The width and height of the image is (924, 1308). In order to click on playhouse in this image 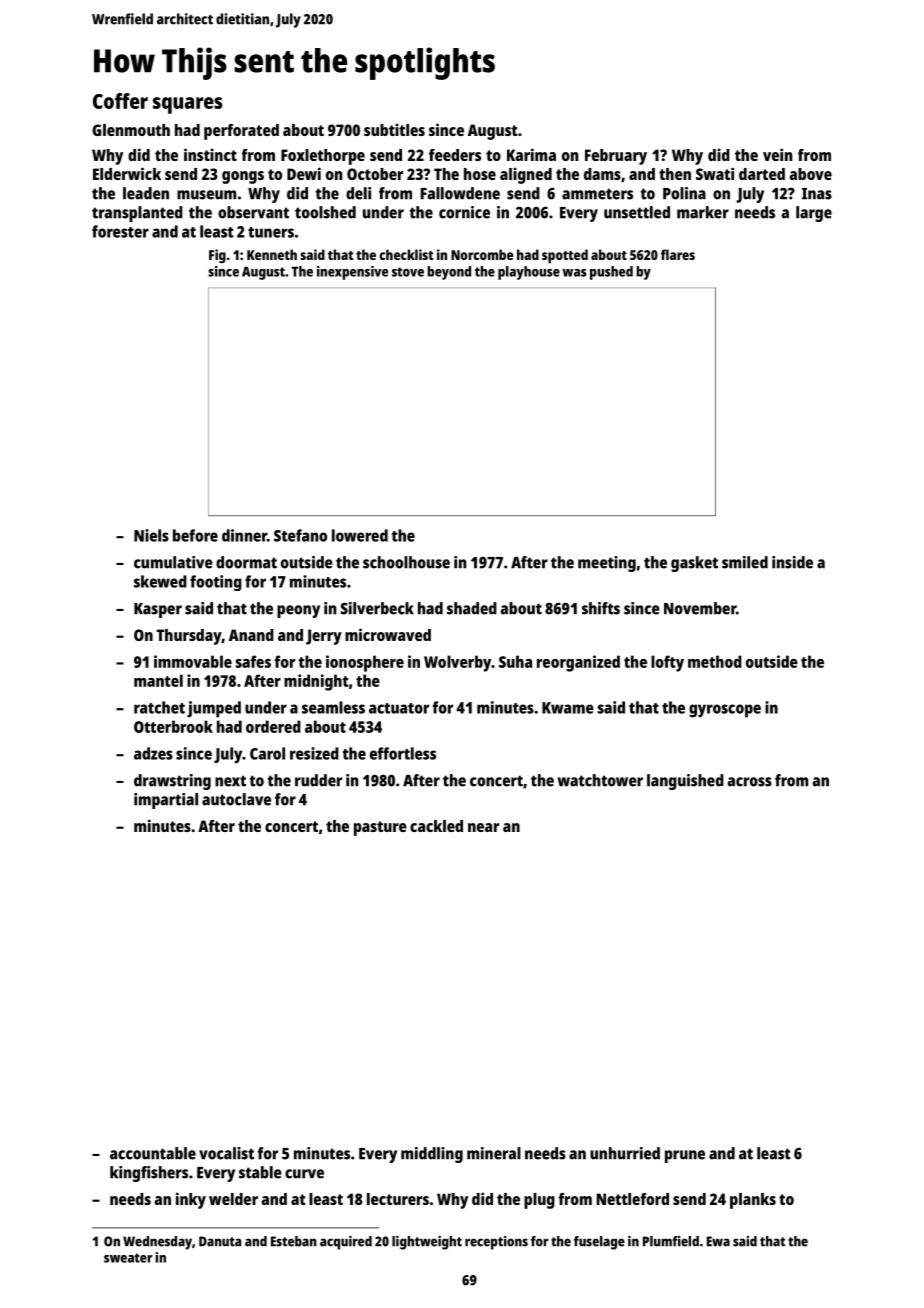, I will do `click(529, 273)`.
